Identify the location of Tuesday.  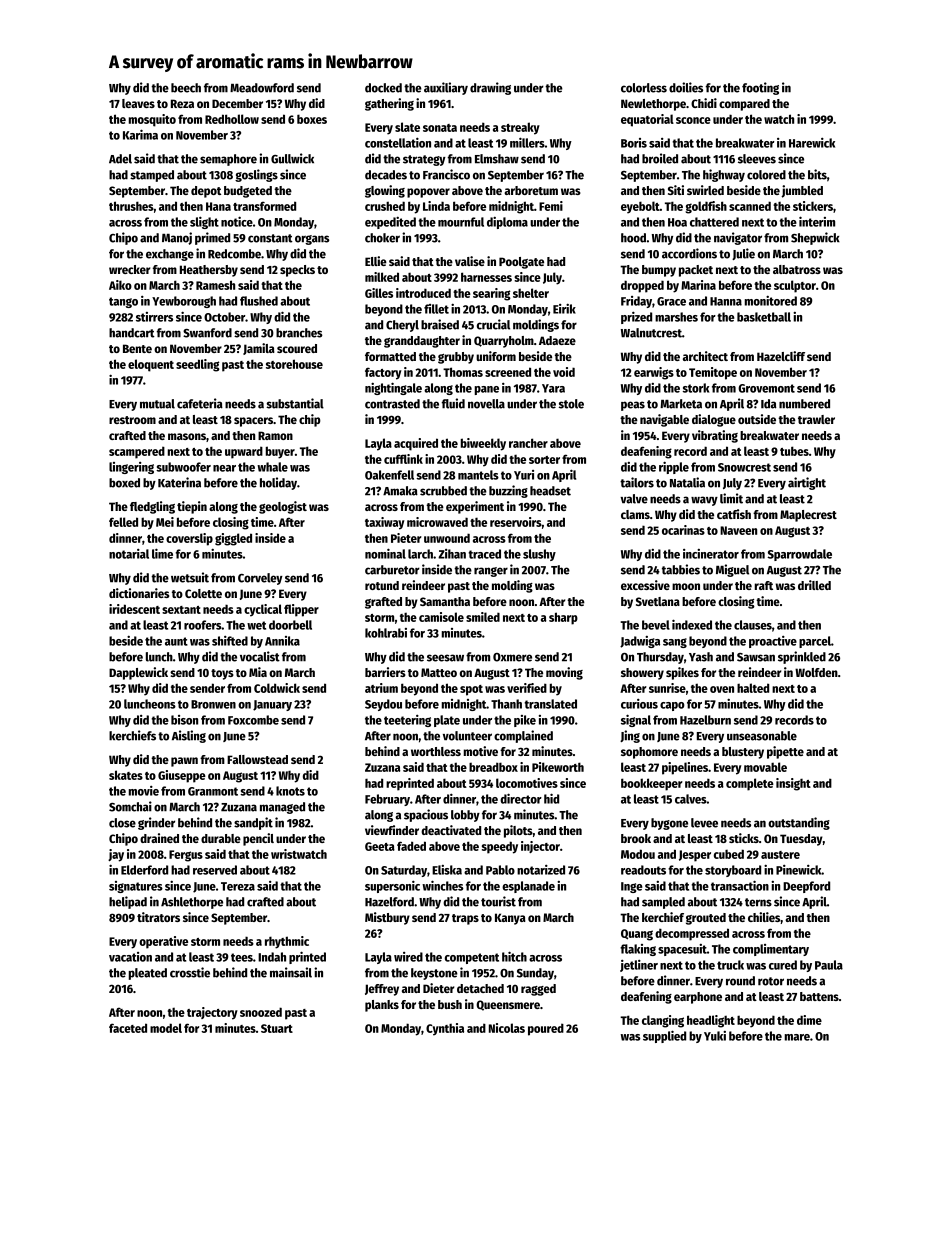
(801, 840).
